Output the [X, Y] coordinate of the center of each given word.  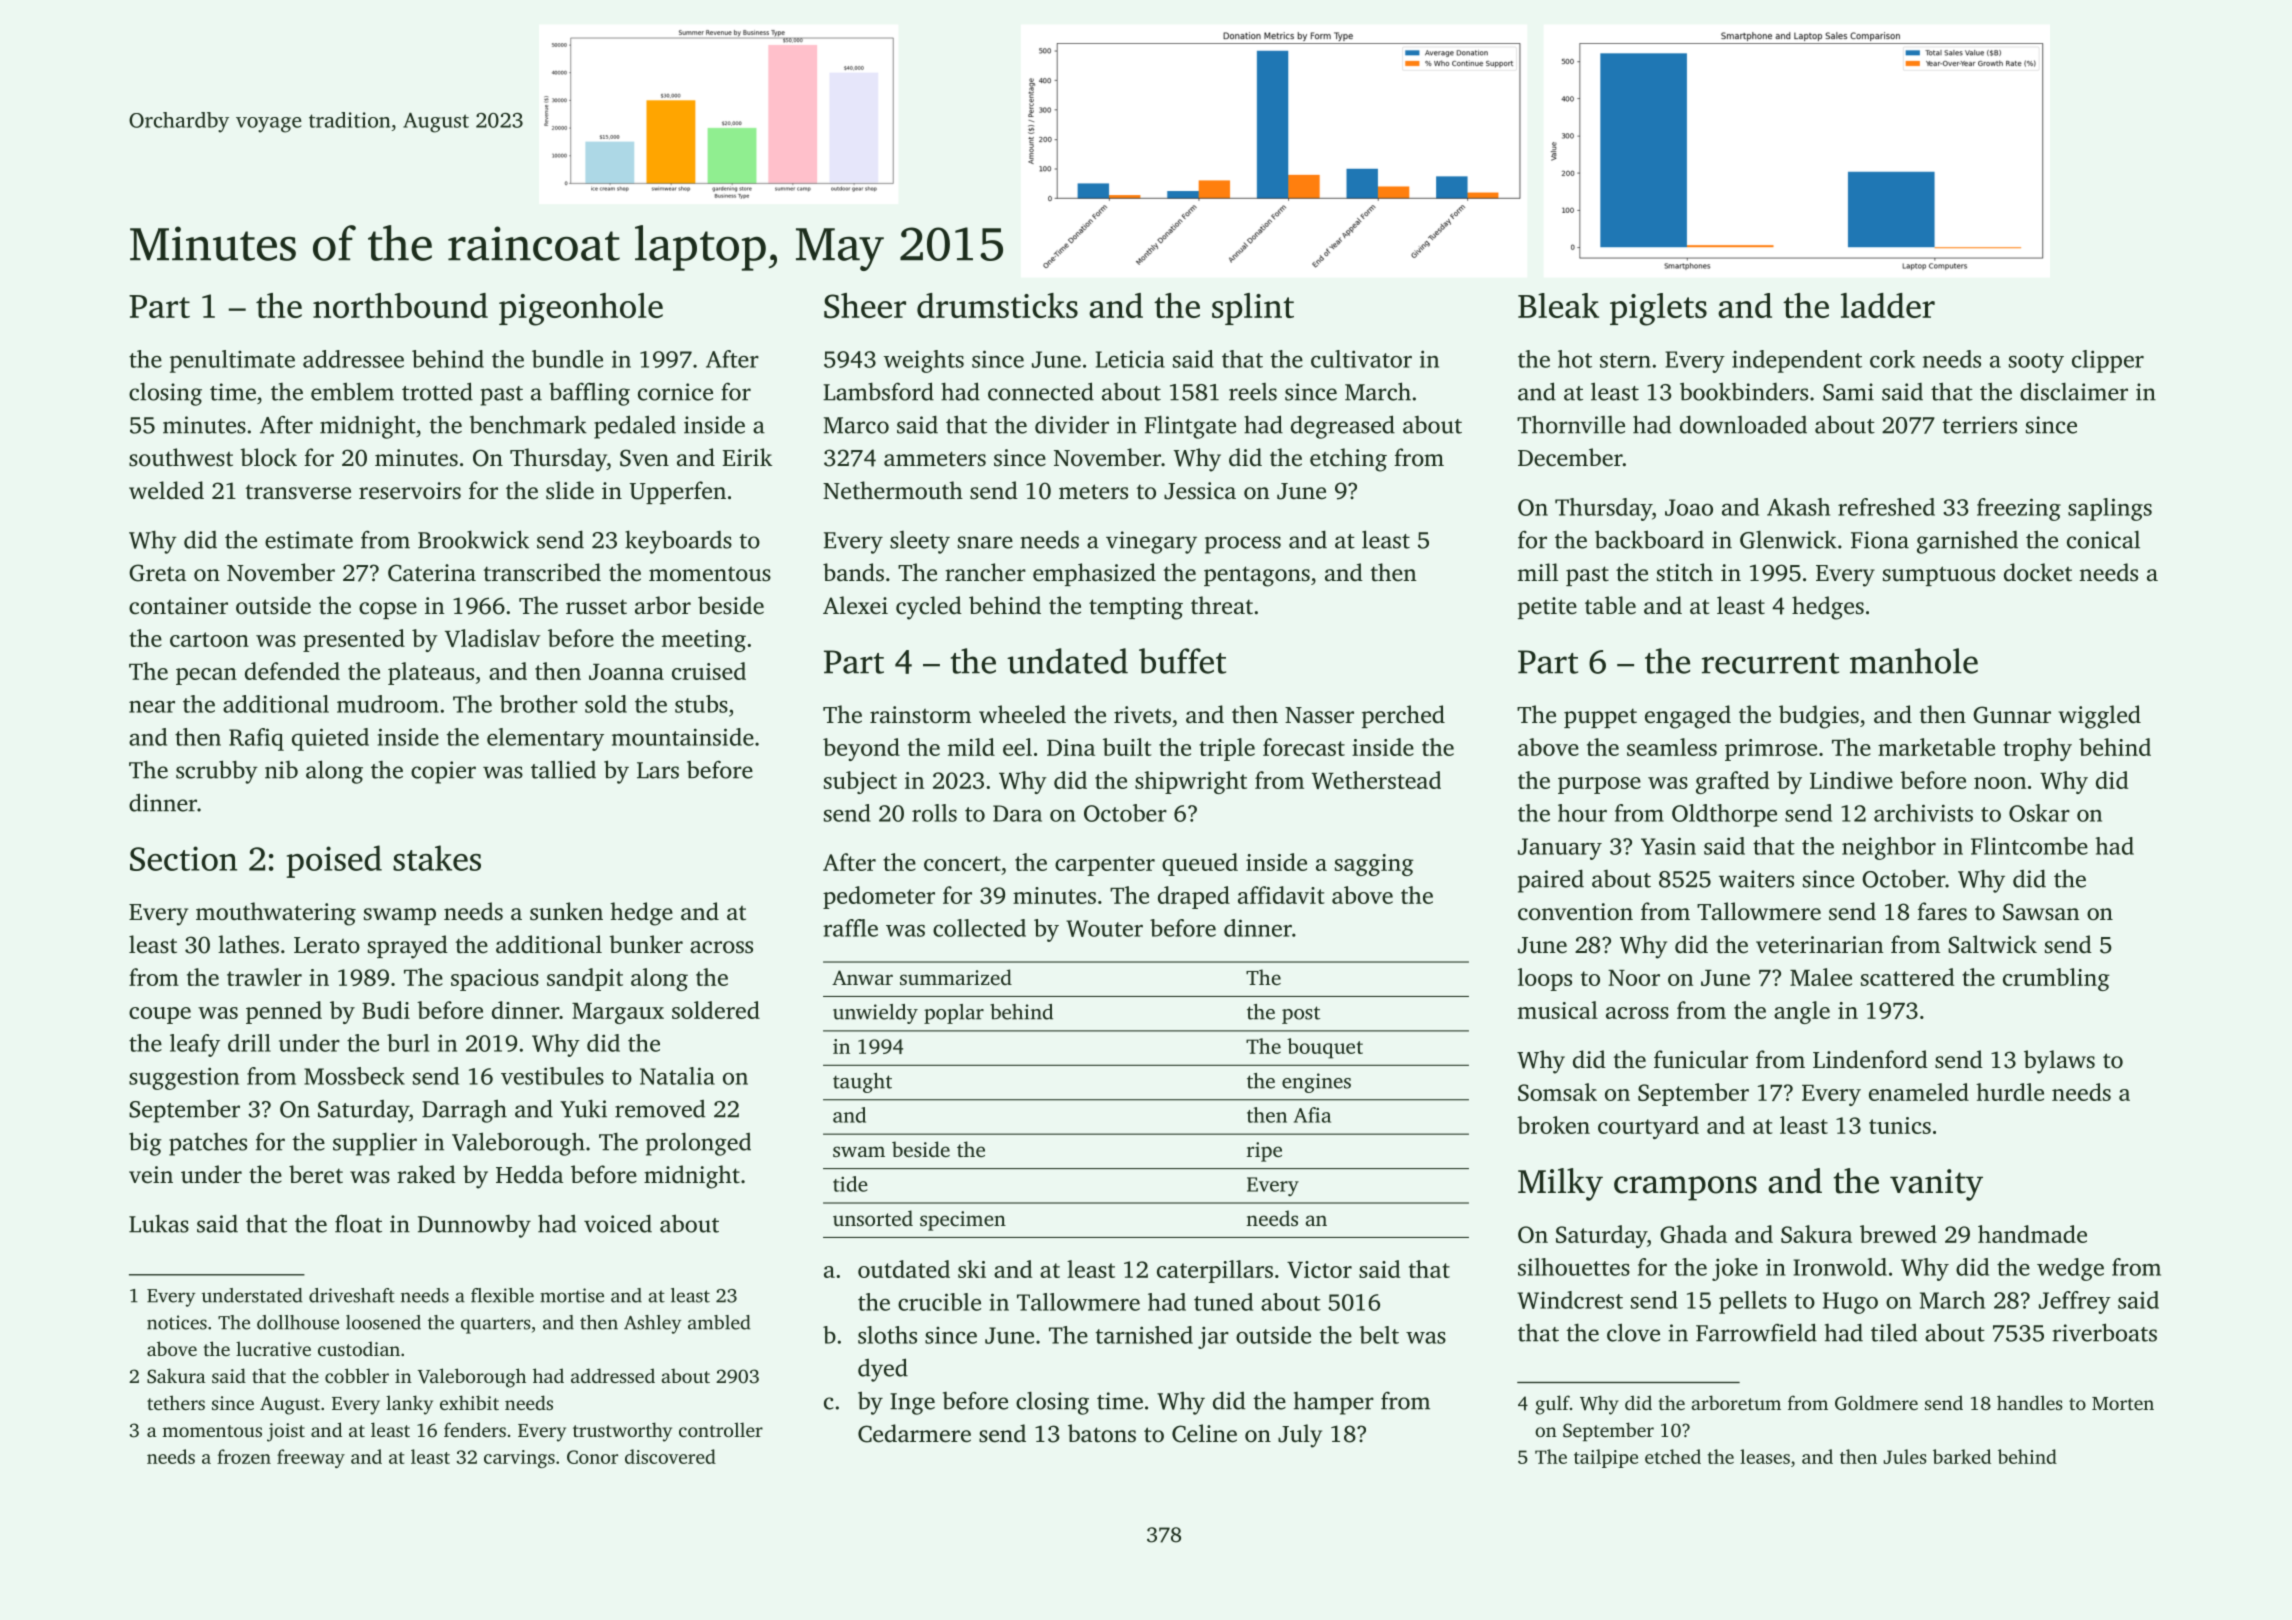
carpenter [1105, 866]
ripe [1264, 1152]
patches [208, 1144]
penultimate [232, 361]
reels [1253, 392]
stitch [1685, 572]
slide [570, 490]
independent [1797, 361]
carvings [519, 1459]
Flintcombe [2029, 846]
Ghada [1693, 1234]
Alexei [855, 605]
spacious [495, 980]
